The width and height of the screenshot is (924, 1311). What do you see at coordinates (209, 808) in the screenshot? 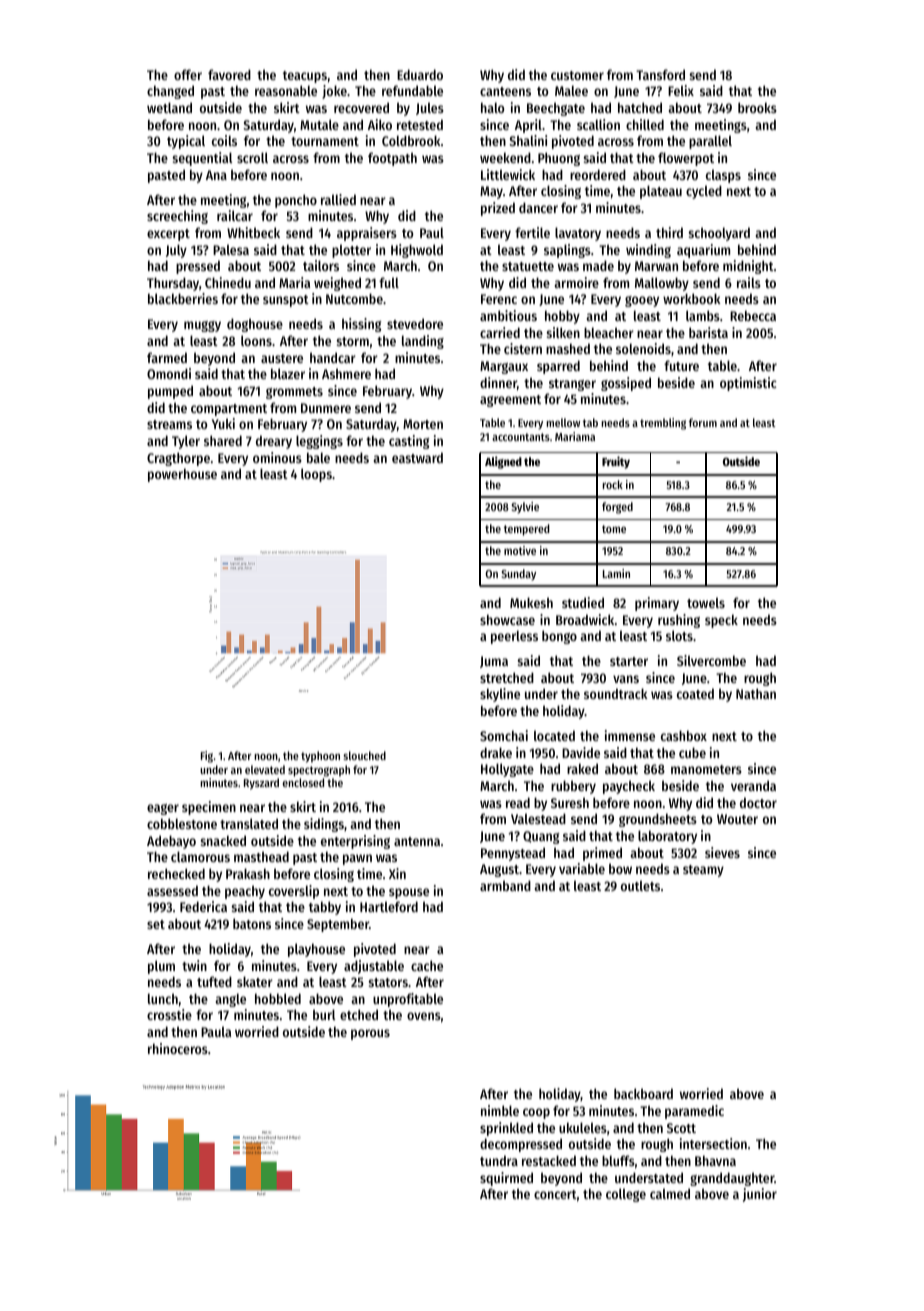
I see `specimen` at bounding box center [209, 808].
